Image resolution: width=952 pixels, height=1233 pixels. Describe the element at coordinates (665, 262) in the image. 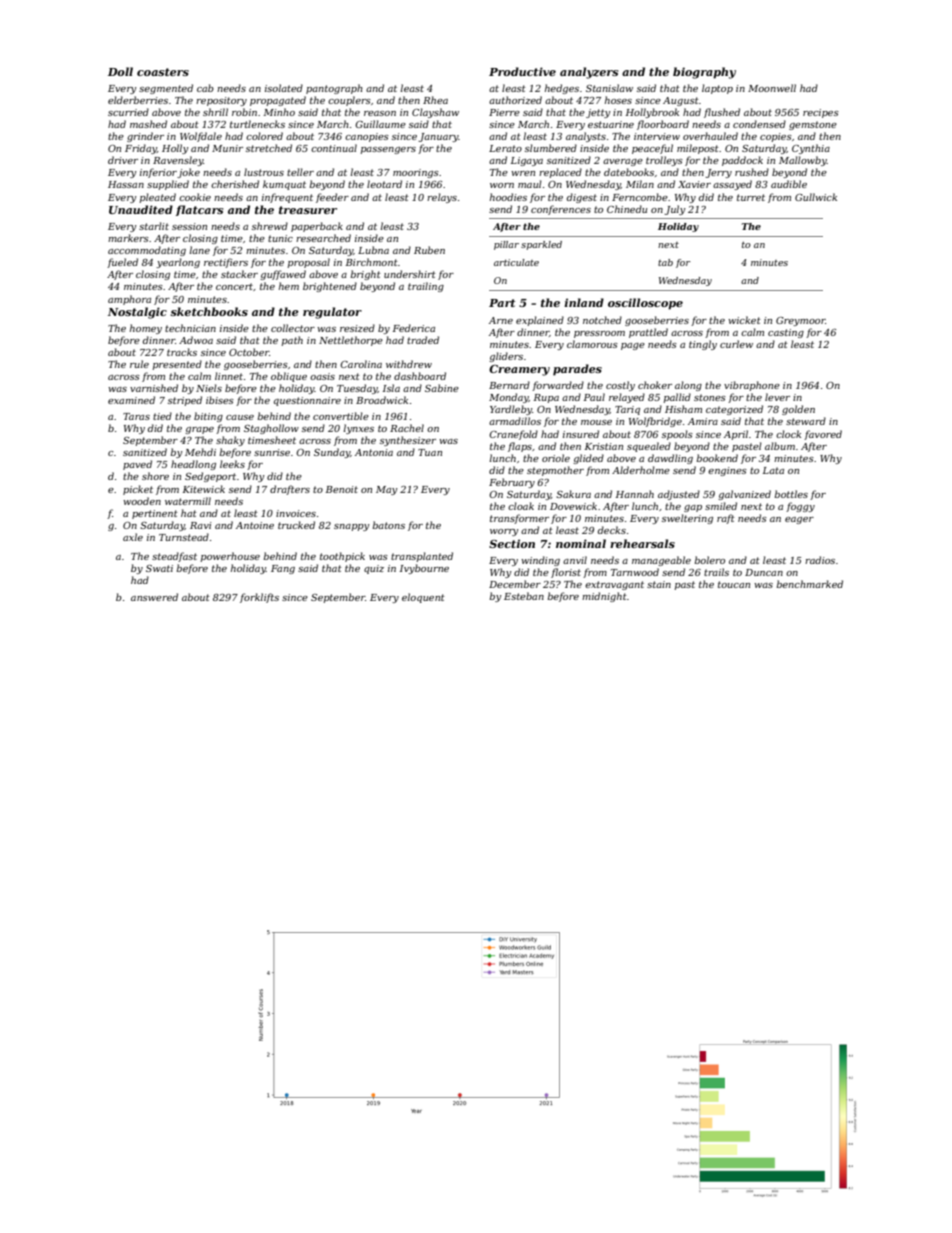

I see `tab` at that location.
